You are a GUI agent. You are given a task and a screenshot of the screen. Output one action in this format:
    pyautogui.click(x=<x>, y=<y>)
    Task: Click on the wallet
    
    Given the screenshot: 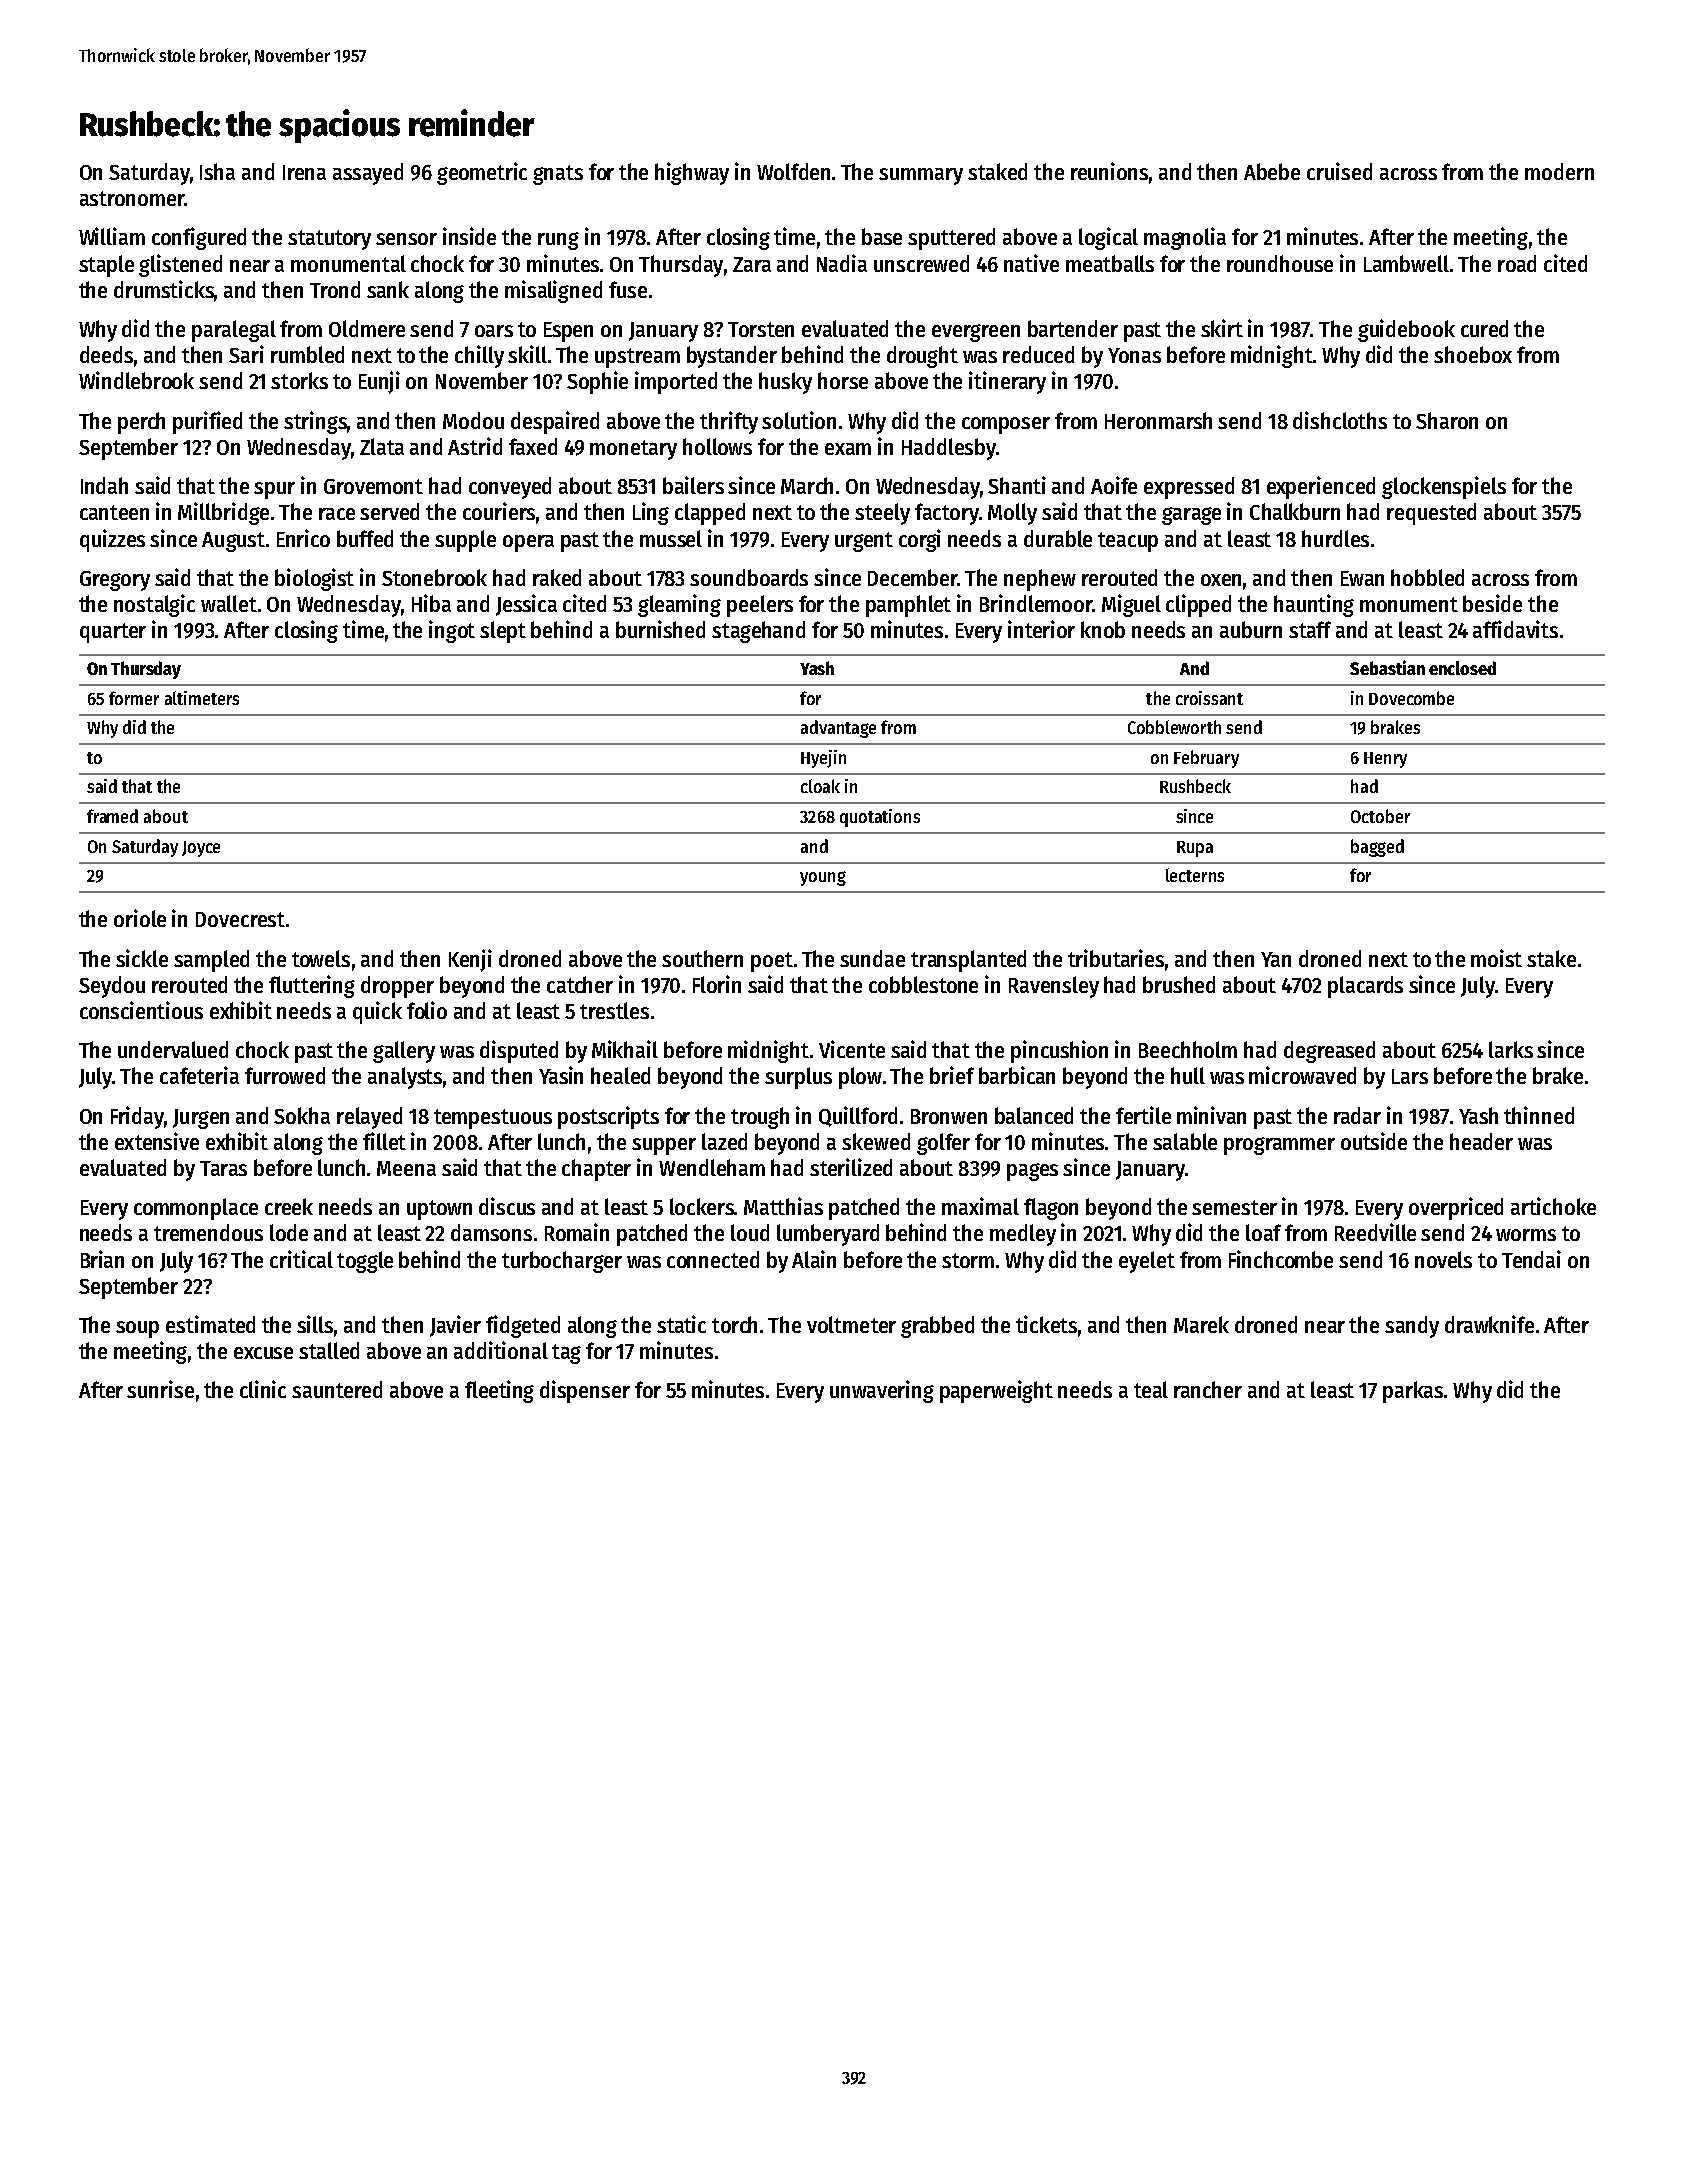 What is the action you would take?
    pyautogui.click(x=229, y=603)
